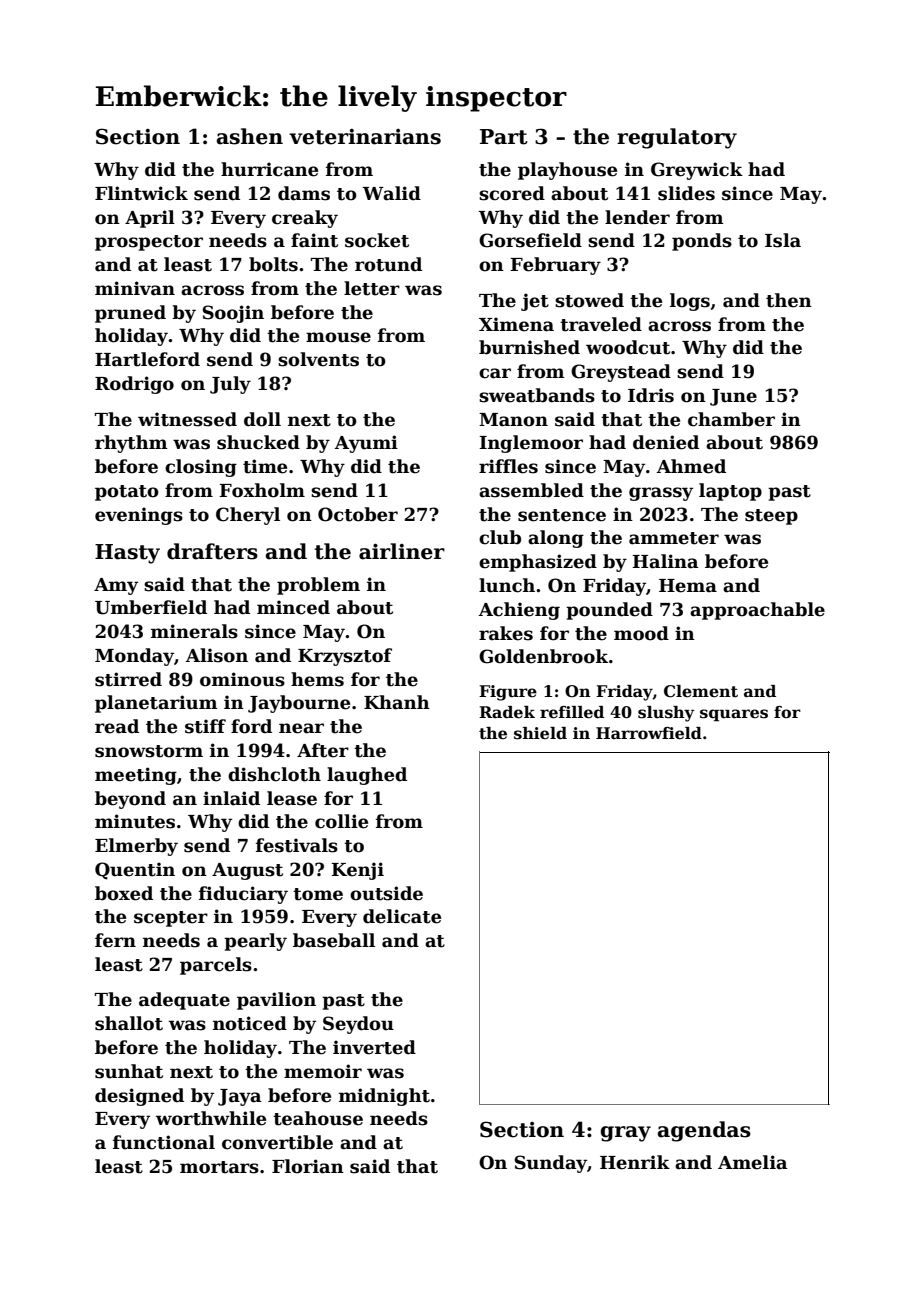 The height and width of the document is (1308, 924). What do you see at coordinates (277, 1142) in the document?
I see `convertible` at bounding box center [277, 1142].
